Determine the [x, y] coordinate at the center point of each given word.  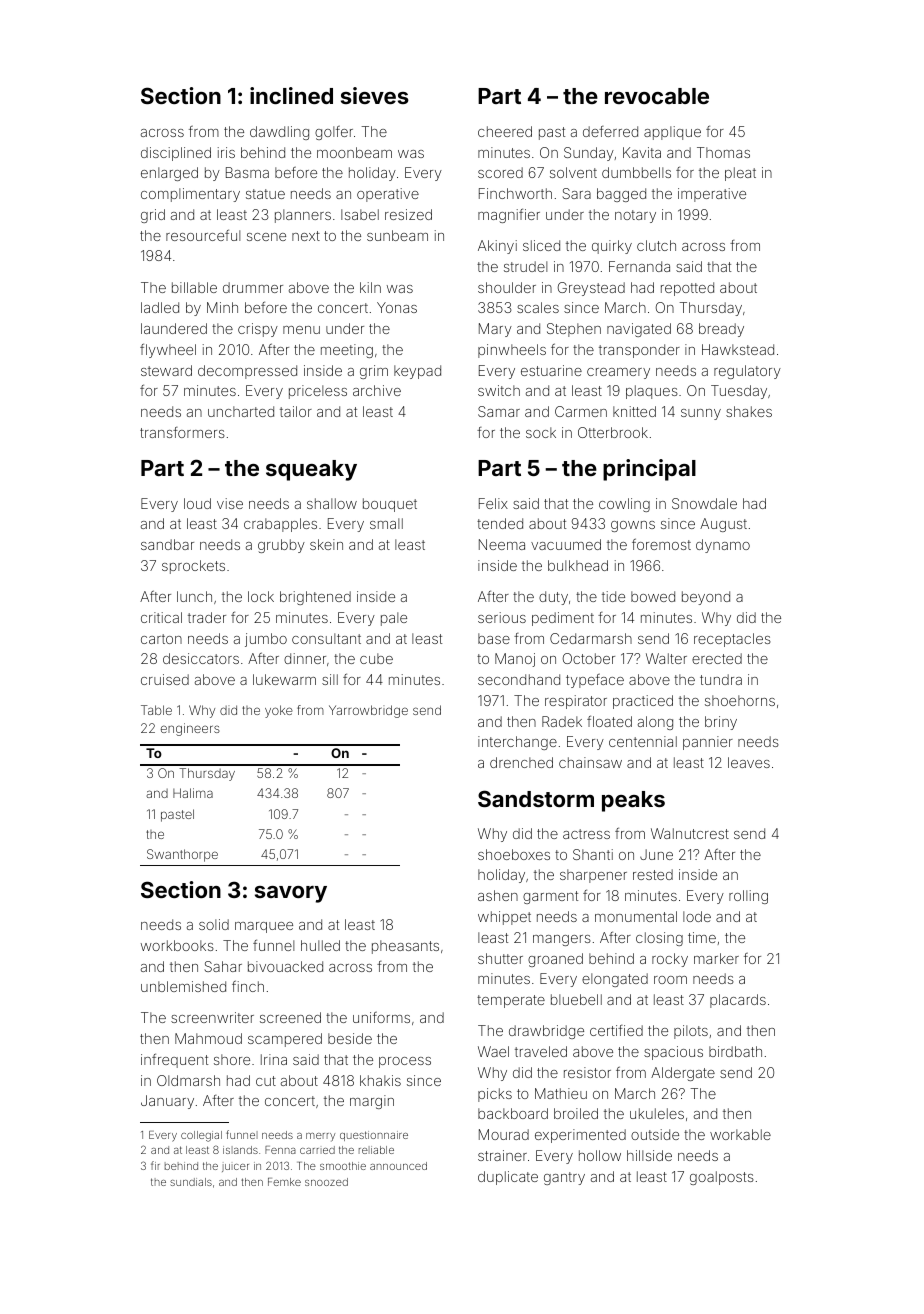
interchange [517, 743]
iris [226, 152]
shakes [749, 411]
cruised [165, 679]
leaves [749, 762]
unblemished [183, 986]
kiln [370, 287]
